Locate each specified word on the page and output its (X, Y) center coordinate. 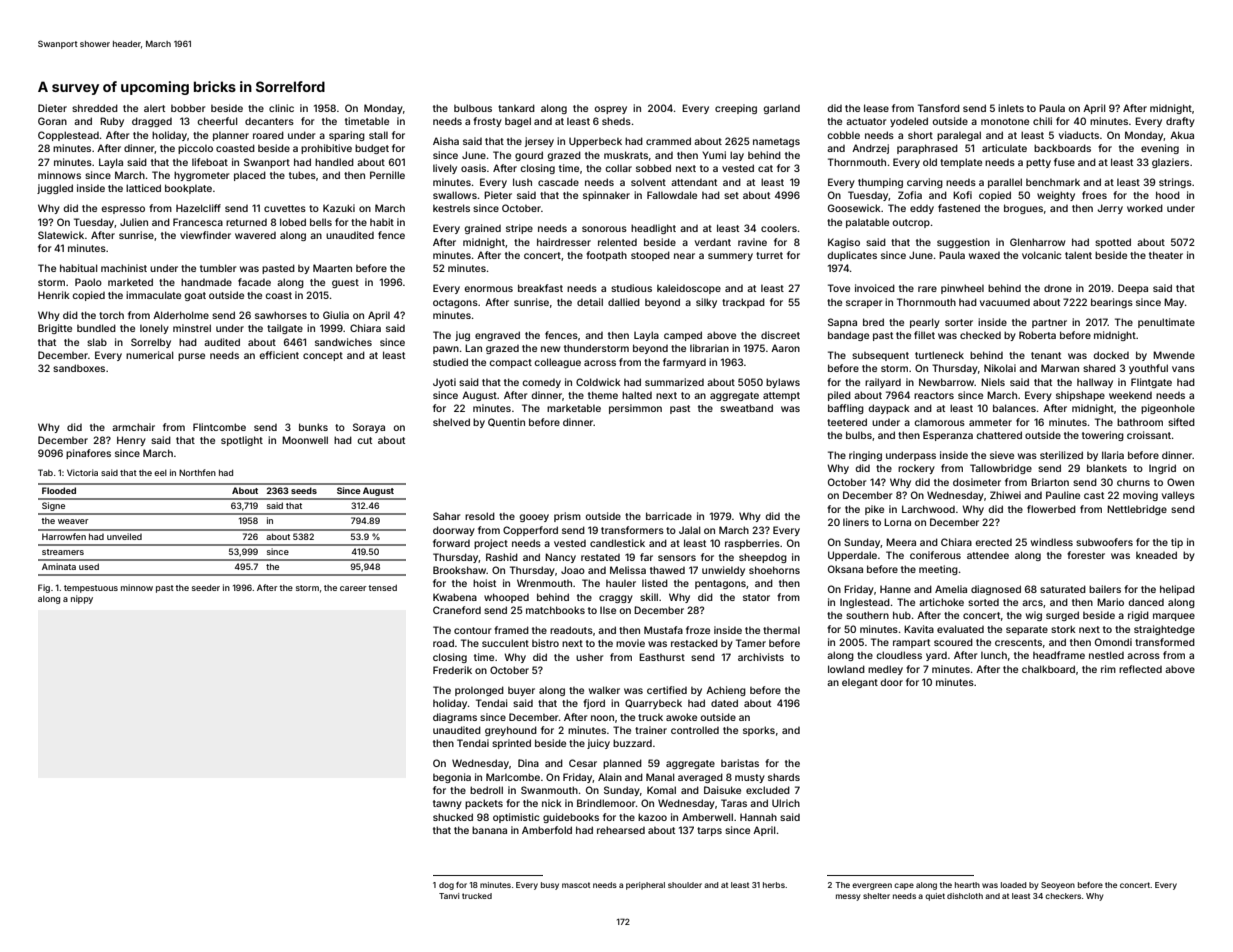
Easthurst (662, 657)
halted (637, 395)
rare (927, 289)
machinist (124, 268)
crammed (668, 141)
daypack (889, 409)
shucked (453, 817)
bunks (313, 427)
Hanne (895, 589)
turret (769, 255)
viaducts (1079, 135)
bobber (188, 108)
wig (1034, 616)
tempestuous (91, 589)
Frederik (452, 670)
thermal (781, 630)
